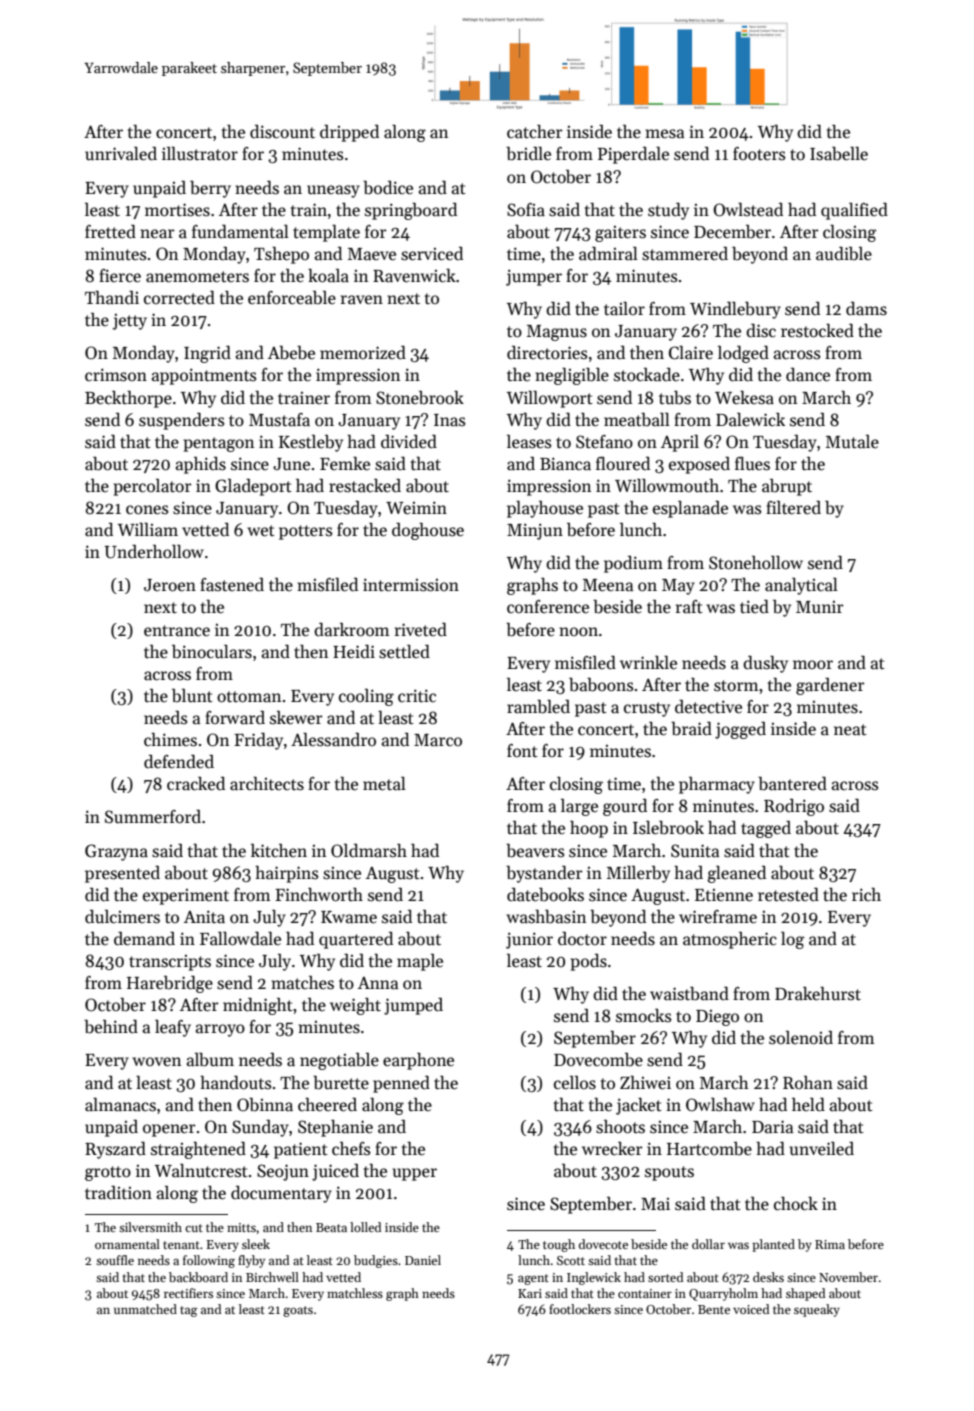 This screenshot has height=1411, width=974. Describe the element at coordinates (369, 850) in the screenshot. I see `Oldmarsh` at that location.
